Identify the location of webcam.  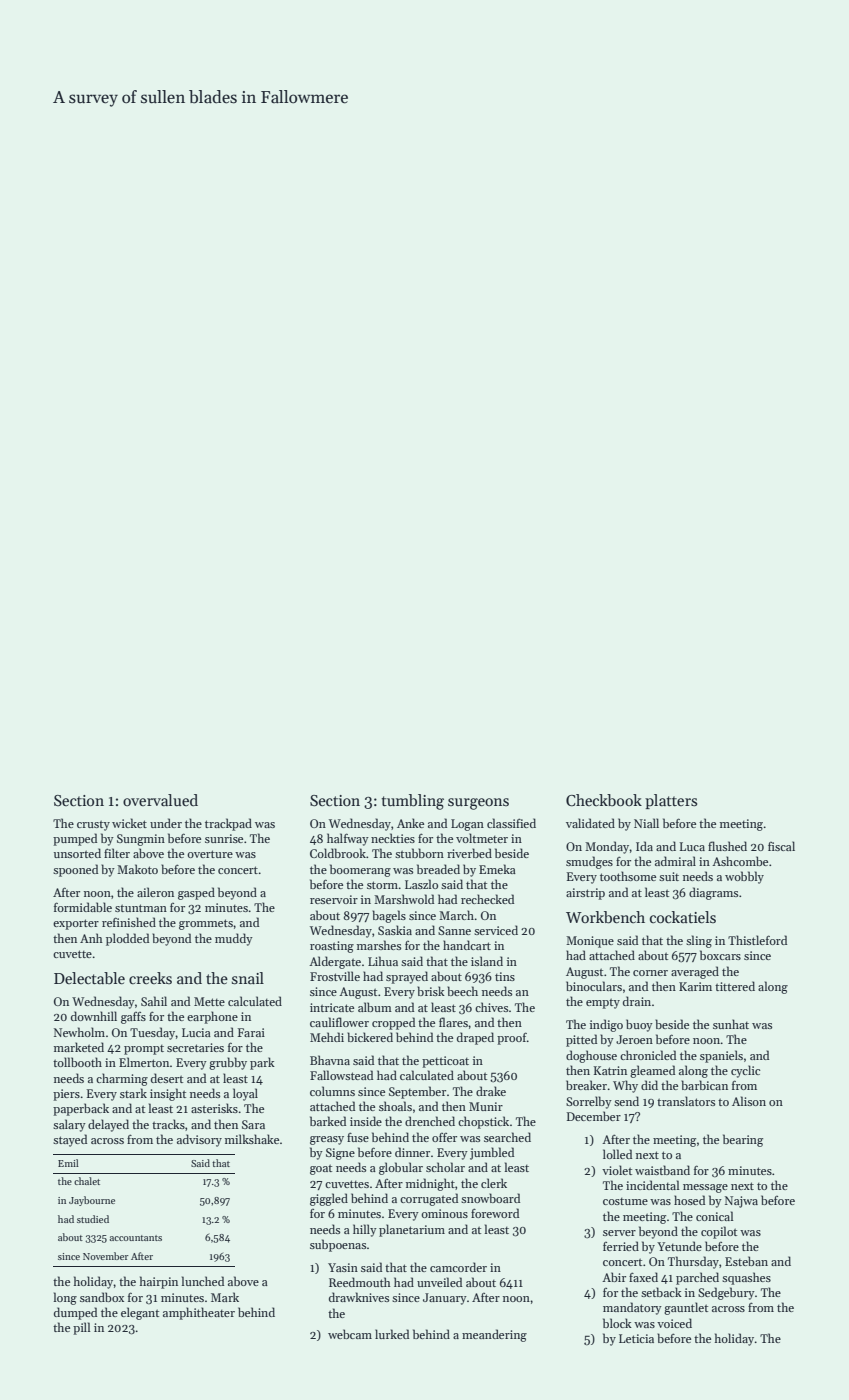
(350, 1334).
